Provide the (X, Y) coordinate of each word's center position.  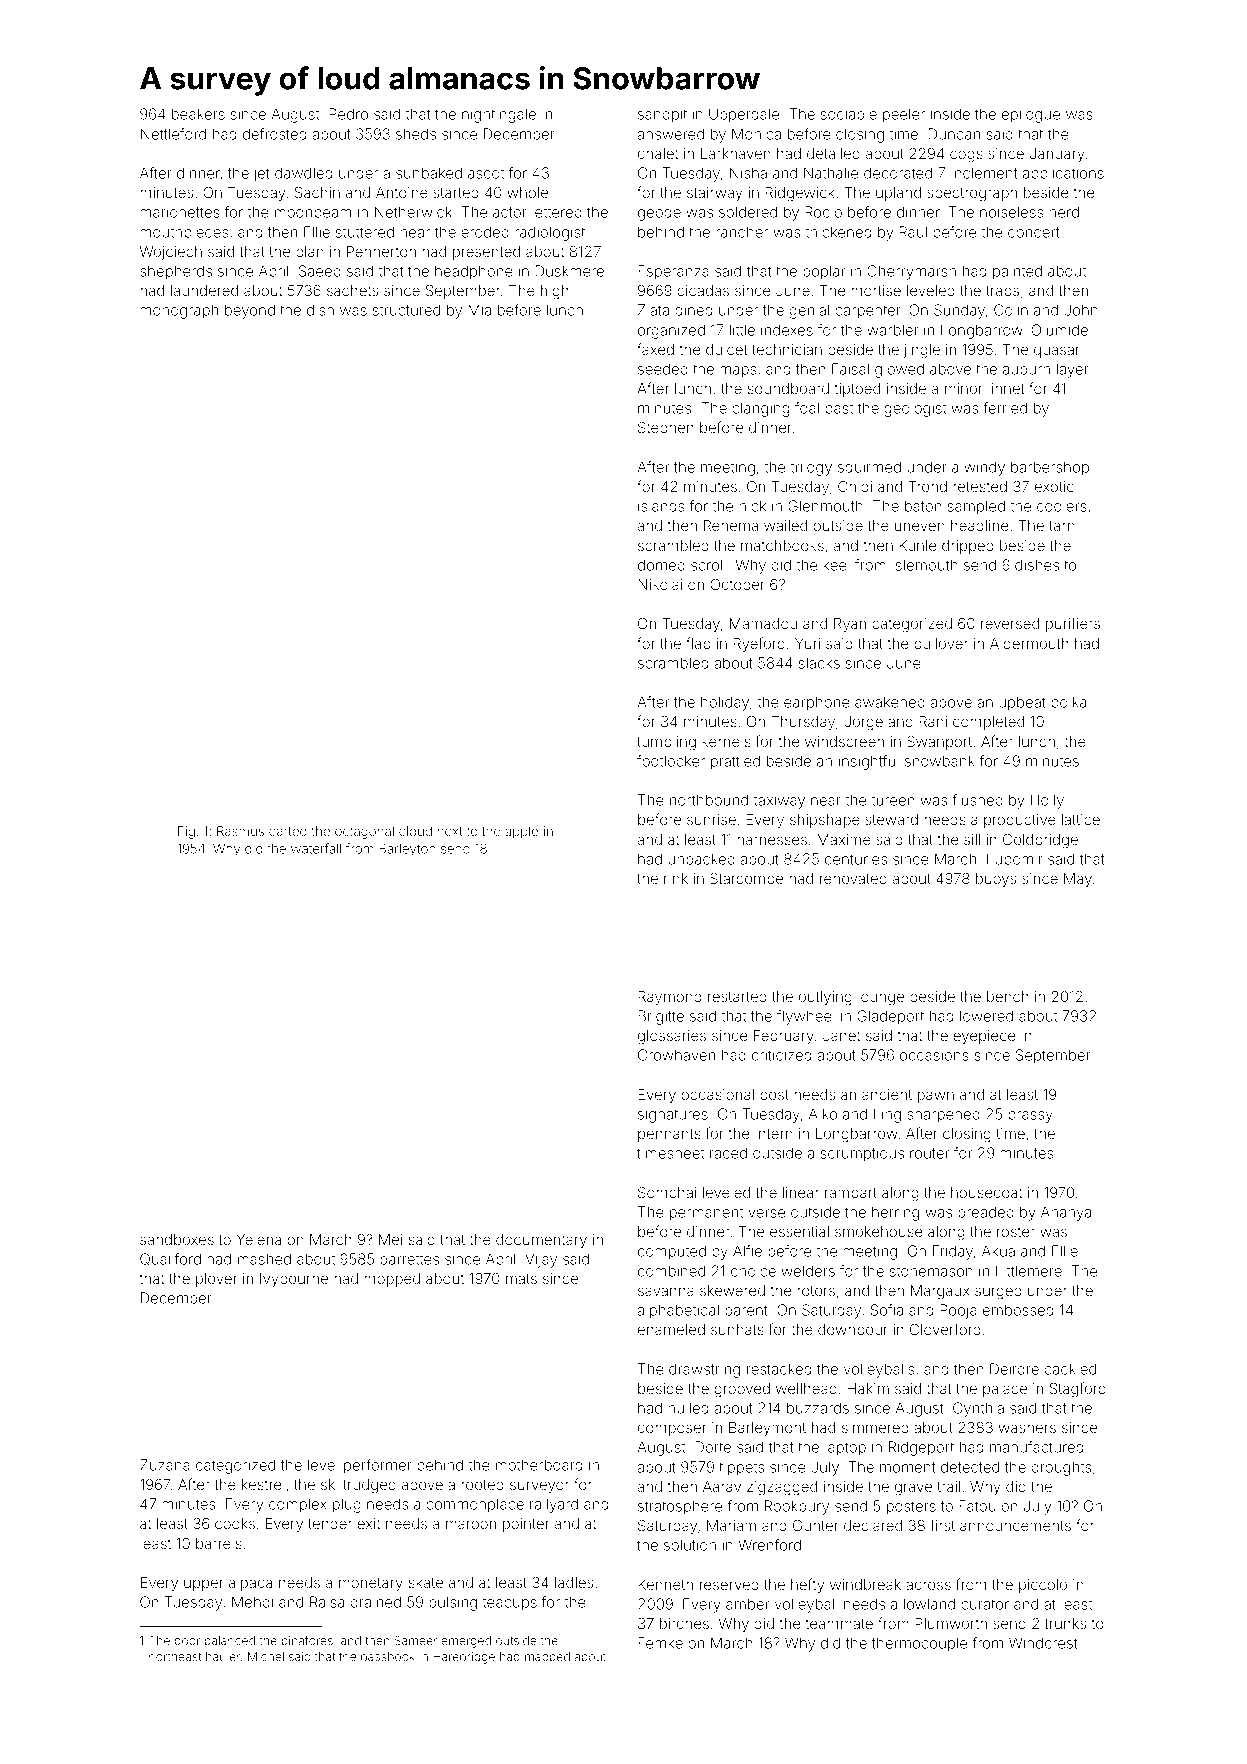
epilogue (1031, 115)
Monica (756, 134)
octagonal (364, 832)
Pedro (348, 114)
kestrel (263, 1484)
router (929, 1153)
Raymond (670, 998)
